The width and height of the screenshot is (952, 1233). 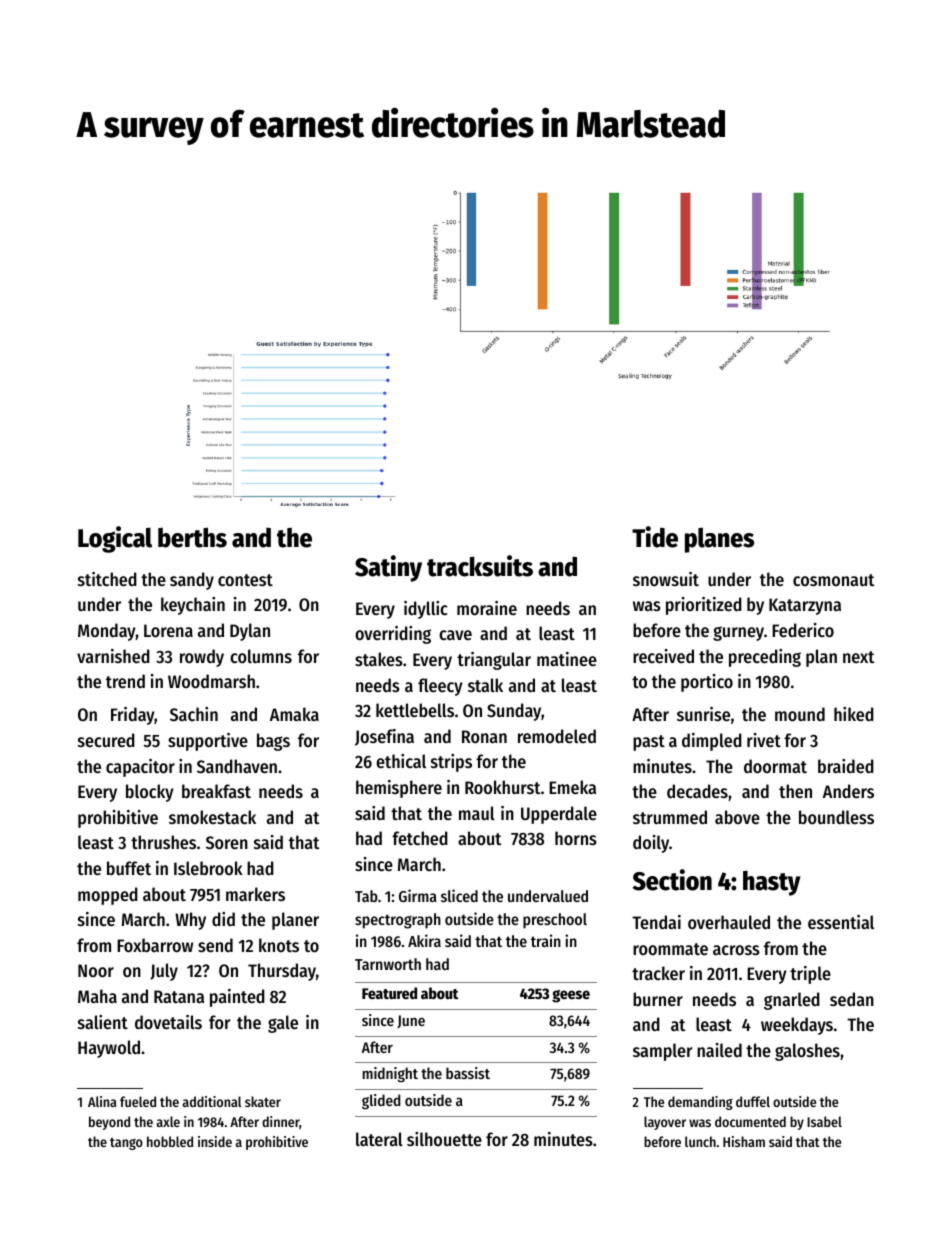 I want to click on prioritized, so click(x=704, y=606).
